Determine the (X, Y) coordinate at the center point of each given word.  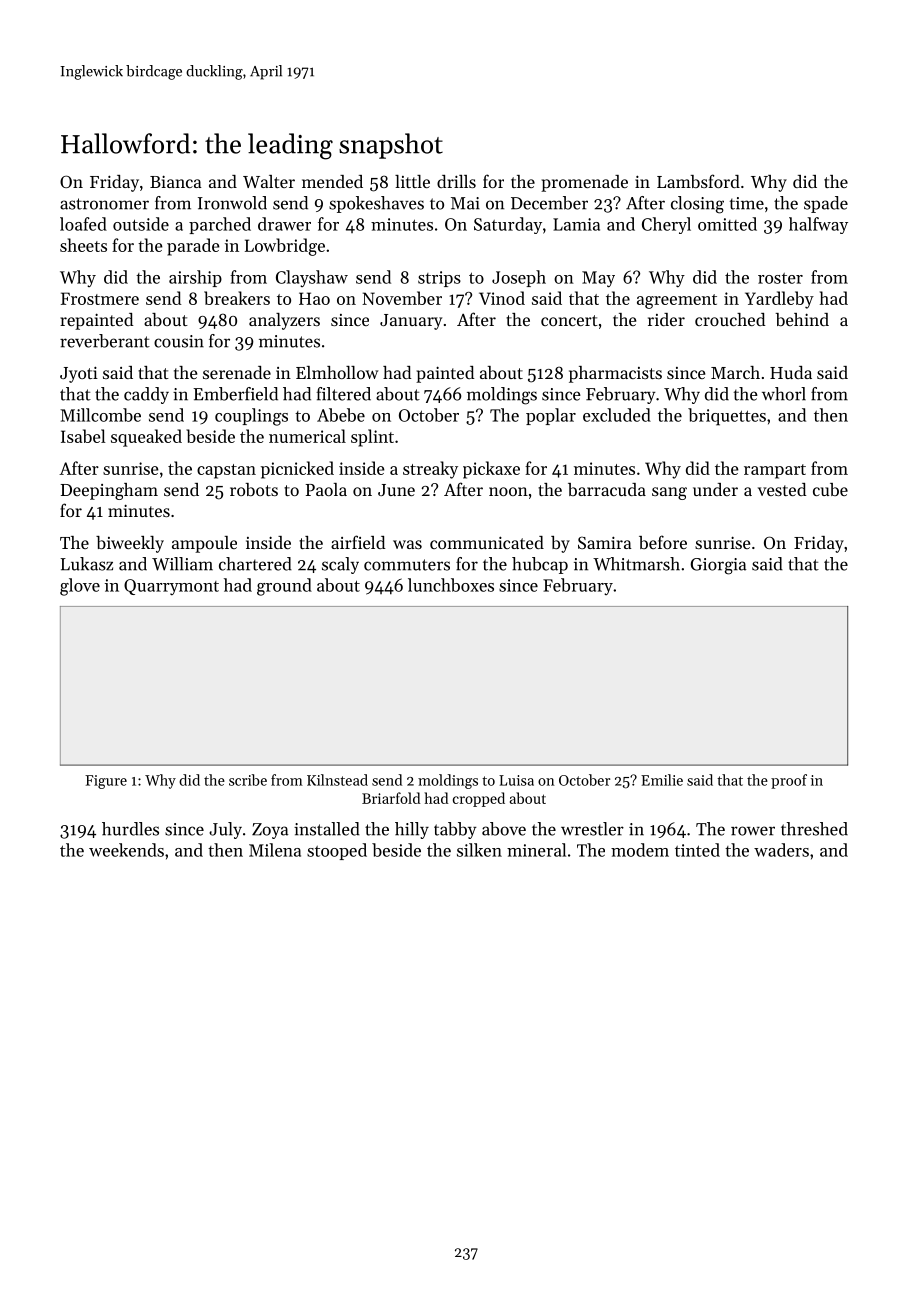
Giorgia (718, 566)
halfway (818, 225)
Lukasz (86, 564)
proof (789, 781)
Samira (605, 542)
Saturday (508, 225)
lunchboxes (451, 585)
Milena (275, 850)
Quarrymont (171, 587)
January (411, 322)
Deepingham (109, 491)
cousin (179, 341)
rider (666, 319)
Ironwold (232, 203)
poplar (551, 416)
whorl (784, 394)
